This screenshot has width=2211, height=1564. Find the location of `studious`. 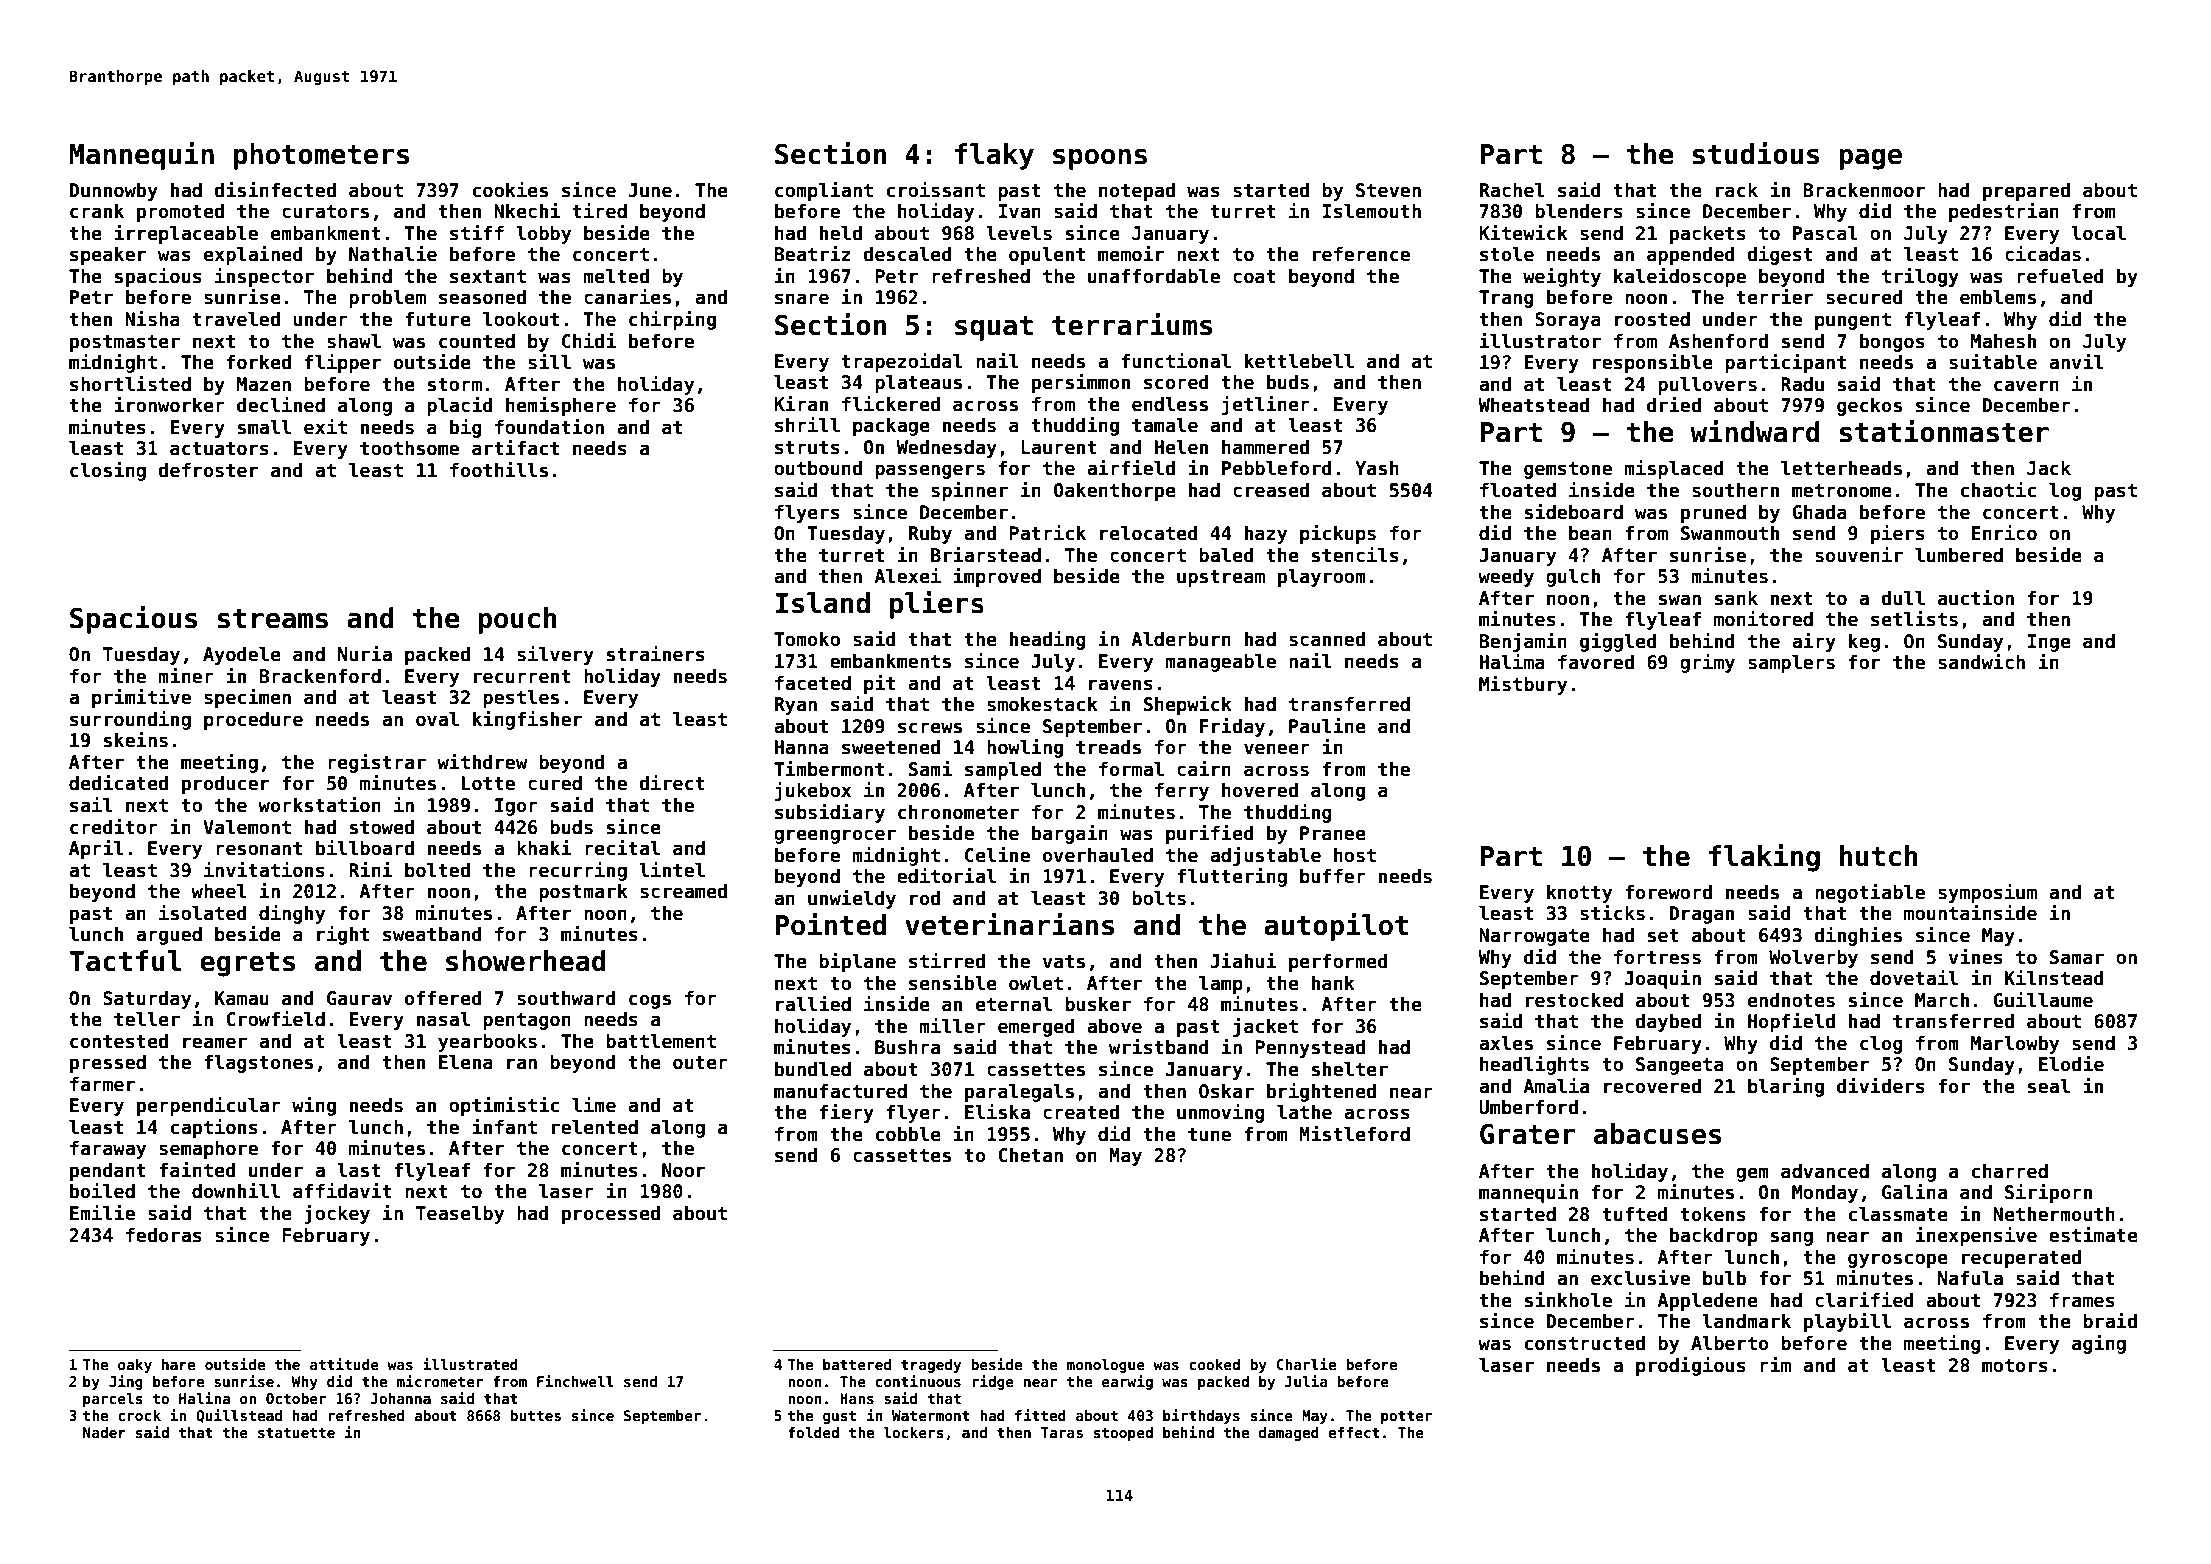

studious is located at coordinates (1756, 153).
